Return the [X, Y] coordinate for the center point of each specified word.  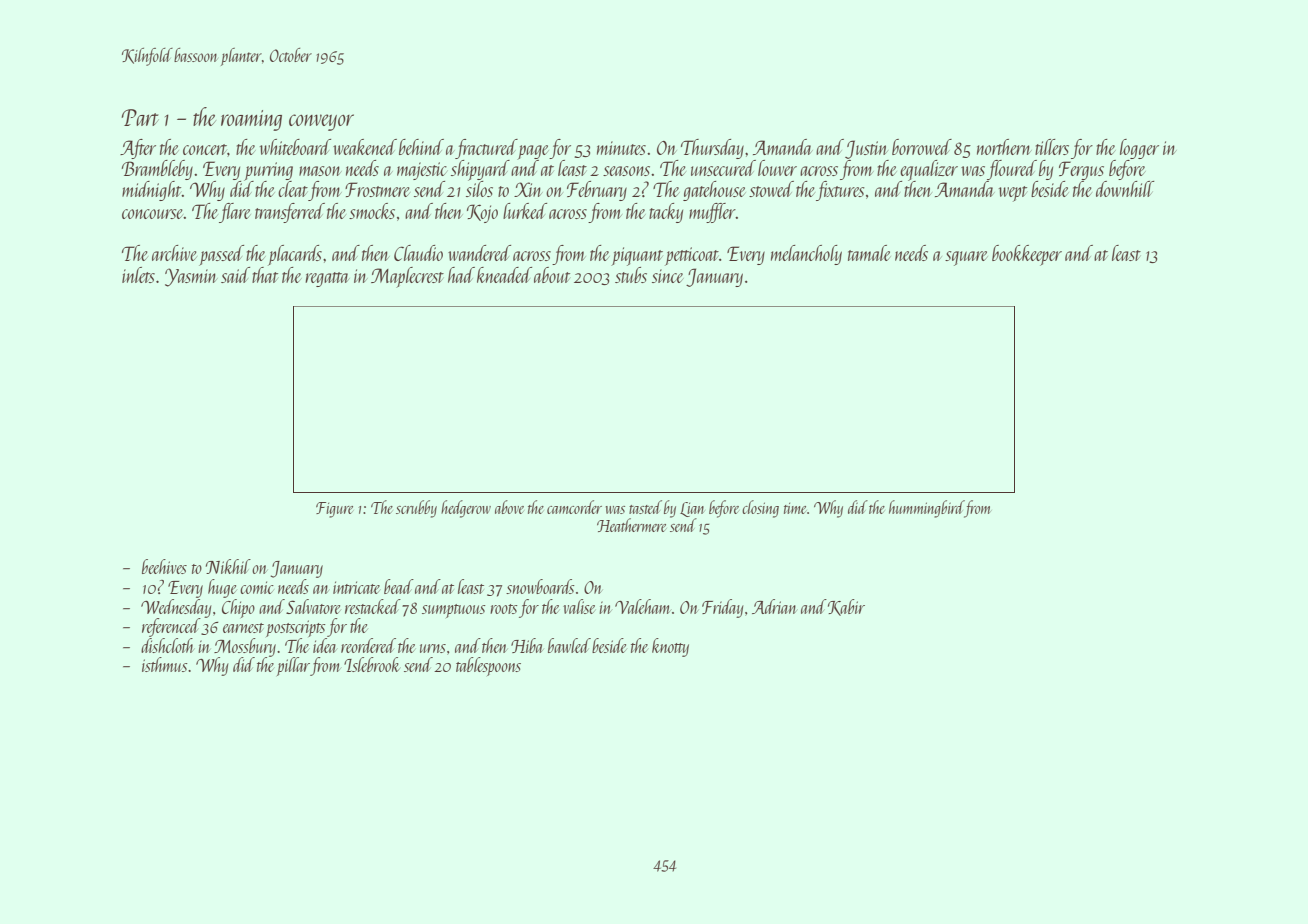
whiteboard [295, 147]
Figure [334, 510]
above [509, 507]
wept [1013, 194]
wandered [479, 253]
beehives [164, 566]
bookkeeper [1027, 255]
